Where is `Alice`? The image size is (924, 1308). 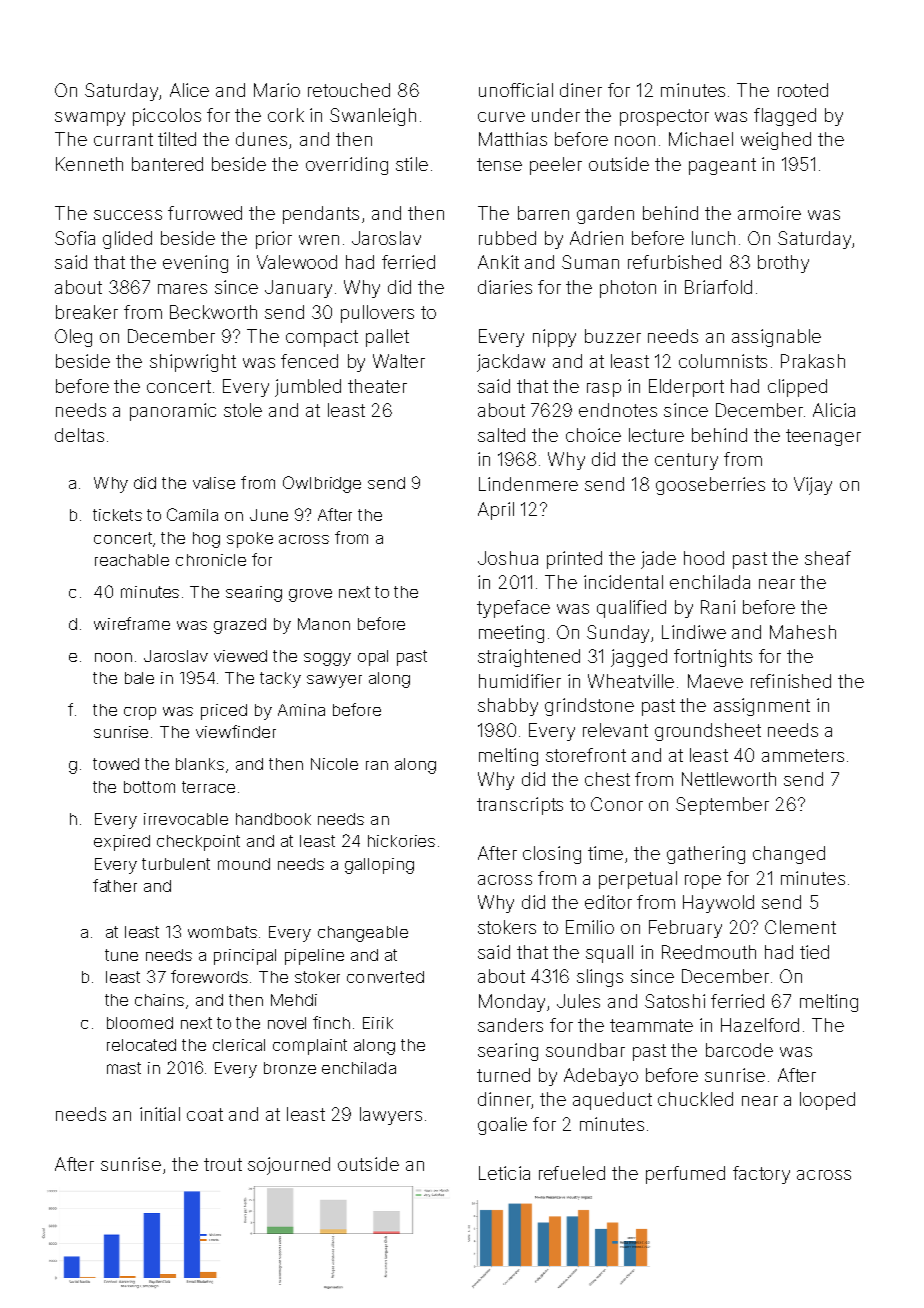 Alice is located at coordinates (189, 90).
